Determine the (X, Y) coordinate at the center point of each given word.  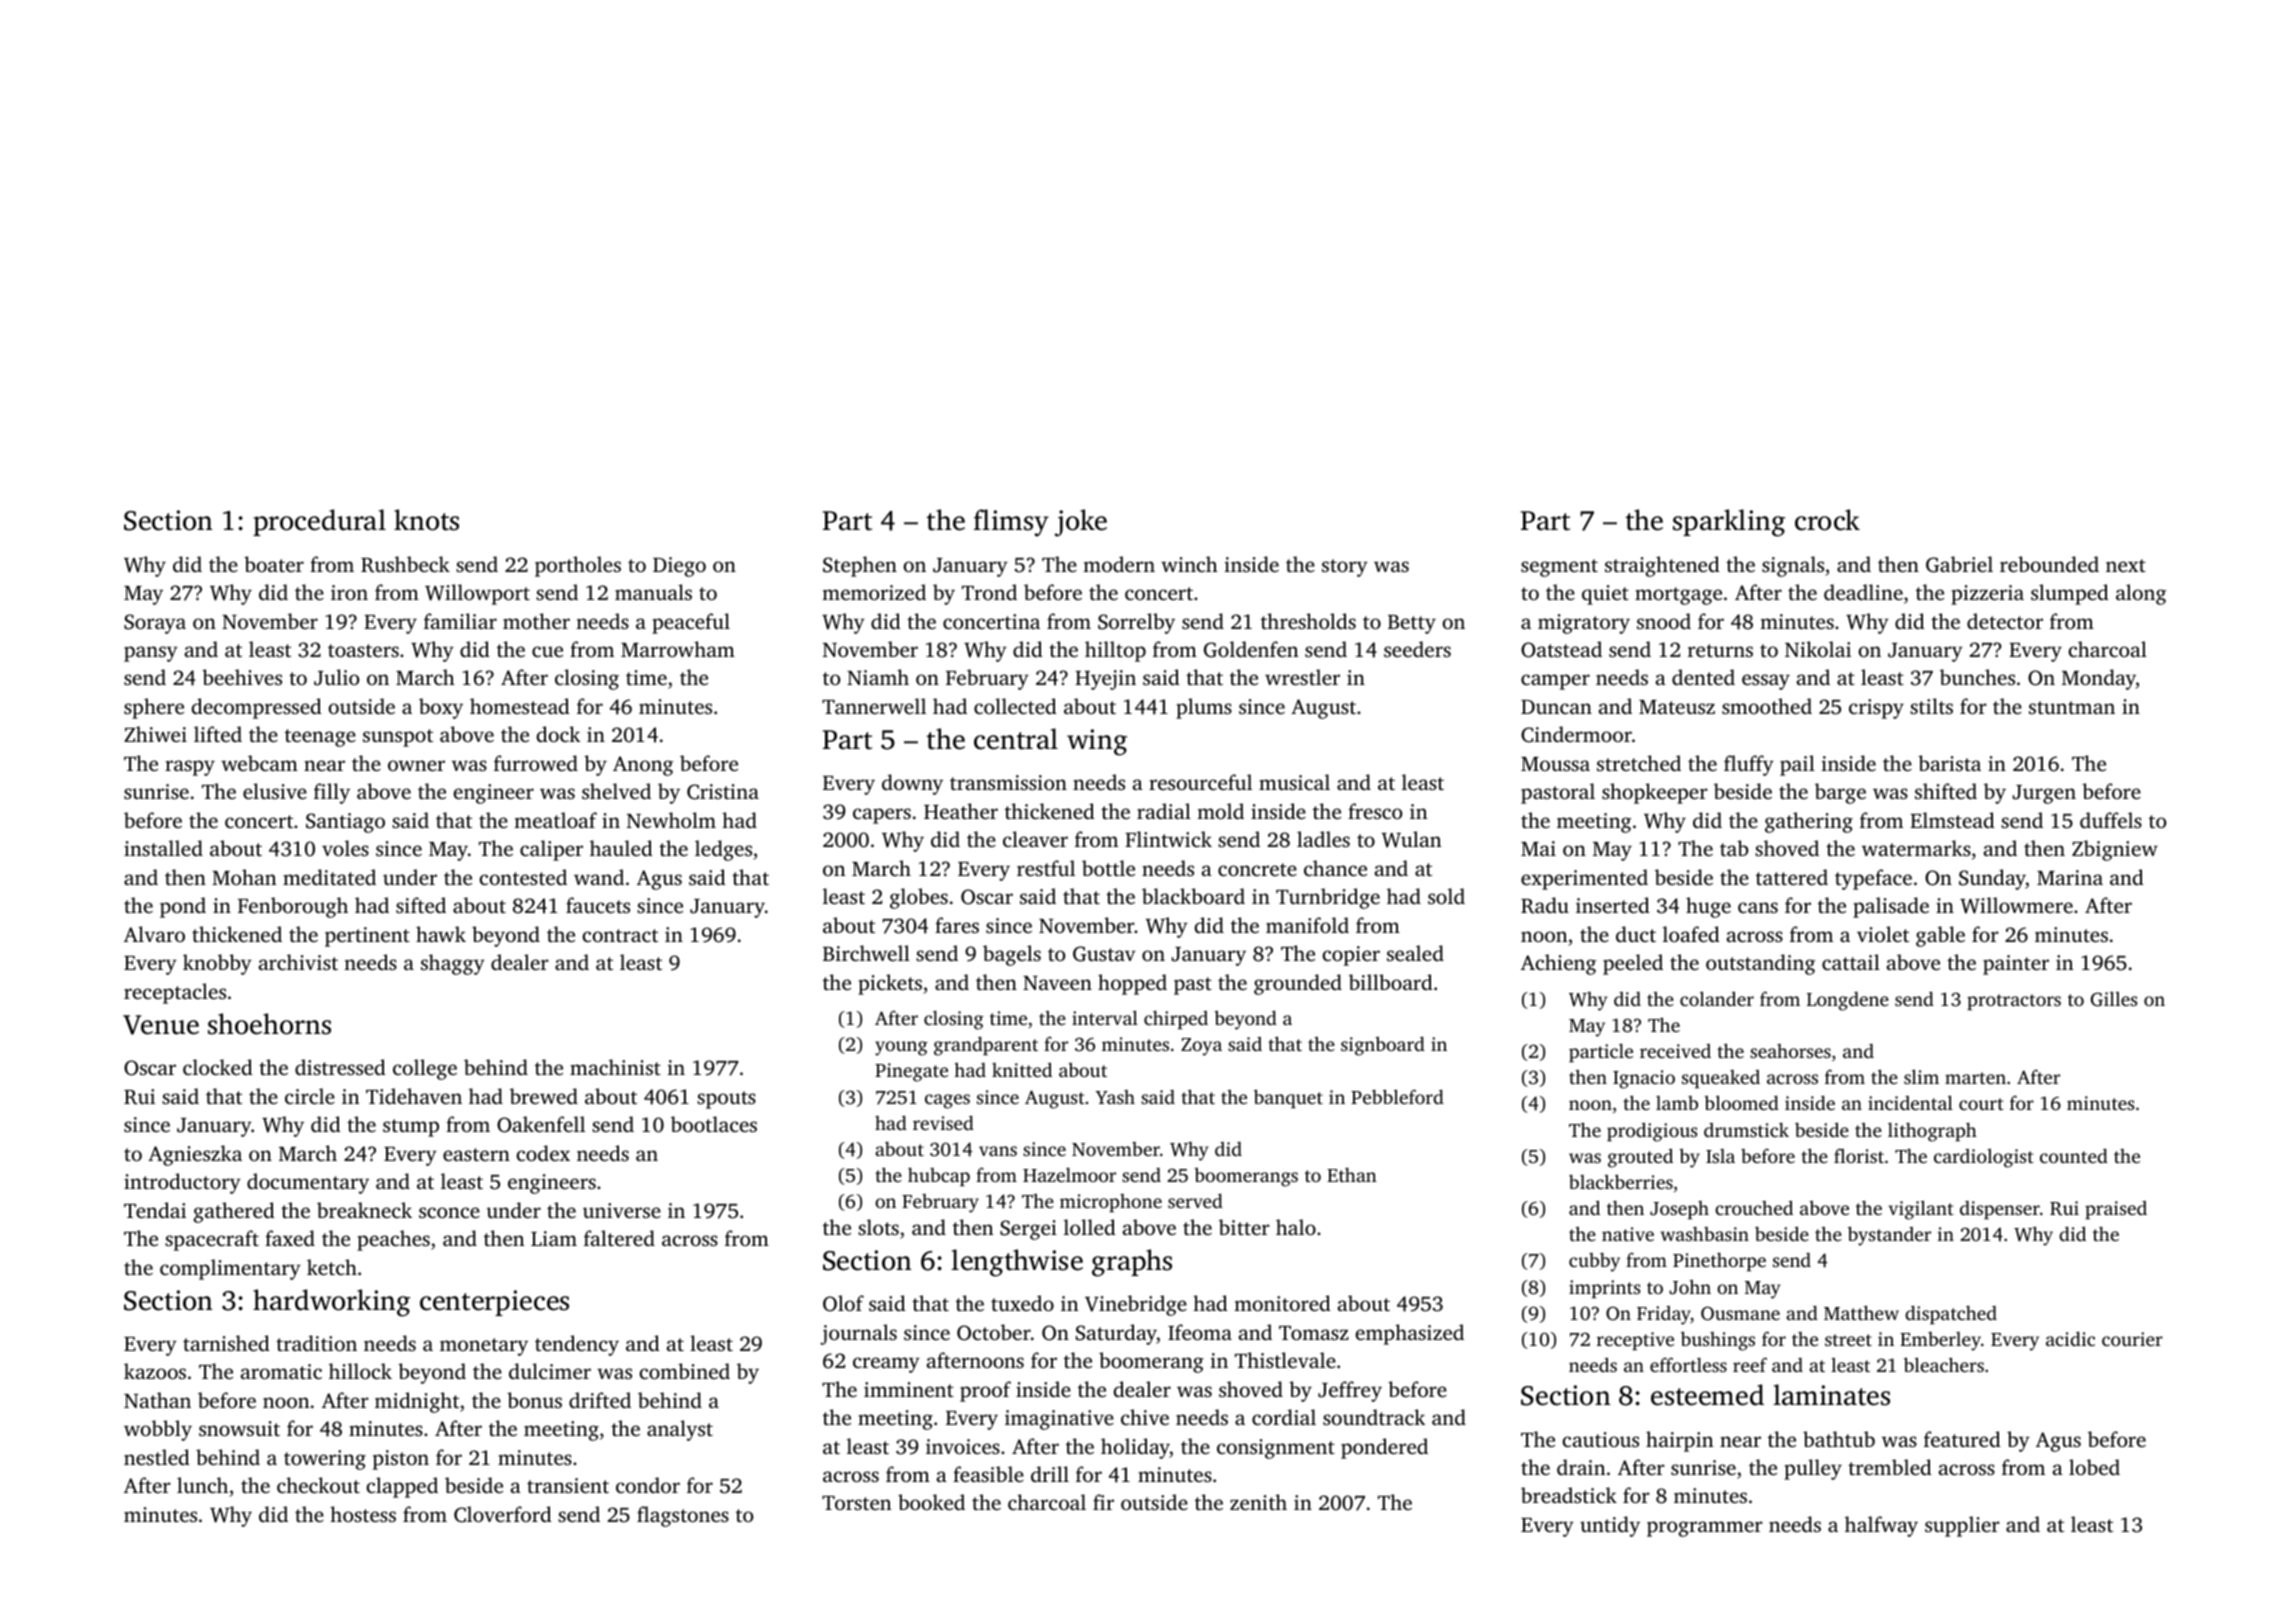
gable (1940, 936)
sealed (1415, 953)
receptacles (175, 993)
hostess (363, 1514)
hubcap (939, 1176)
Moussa (1555, 764)
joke (1081, 523)
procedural (319, 522)
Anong (643, 766)
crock (1827, 520)
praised (2116, 1210)
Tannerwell (874, 706)
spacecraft (212, 1240)
